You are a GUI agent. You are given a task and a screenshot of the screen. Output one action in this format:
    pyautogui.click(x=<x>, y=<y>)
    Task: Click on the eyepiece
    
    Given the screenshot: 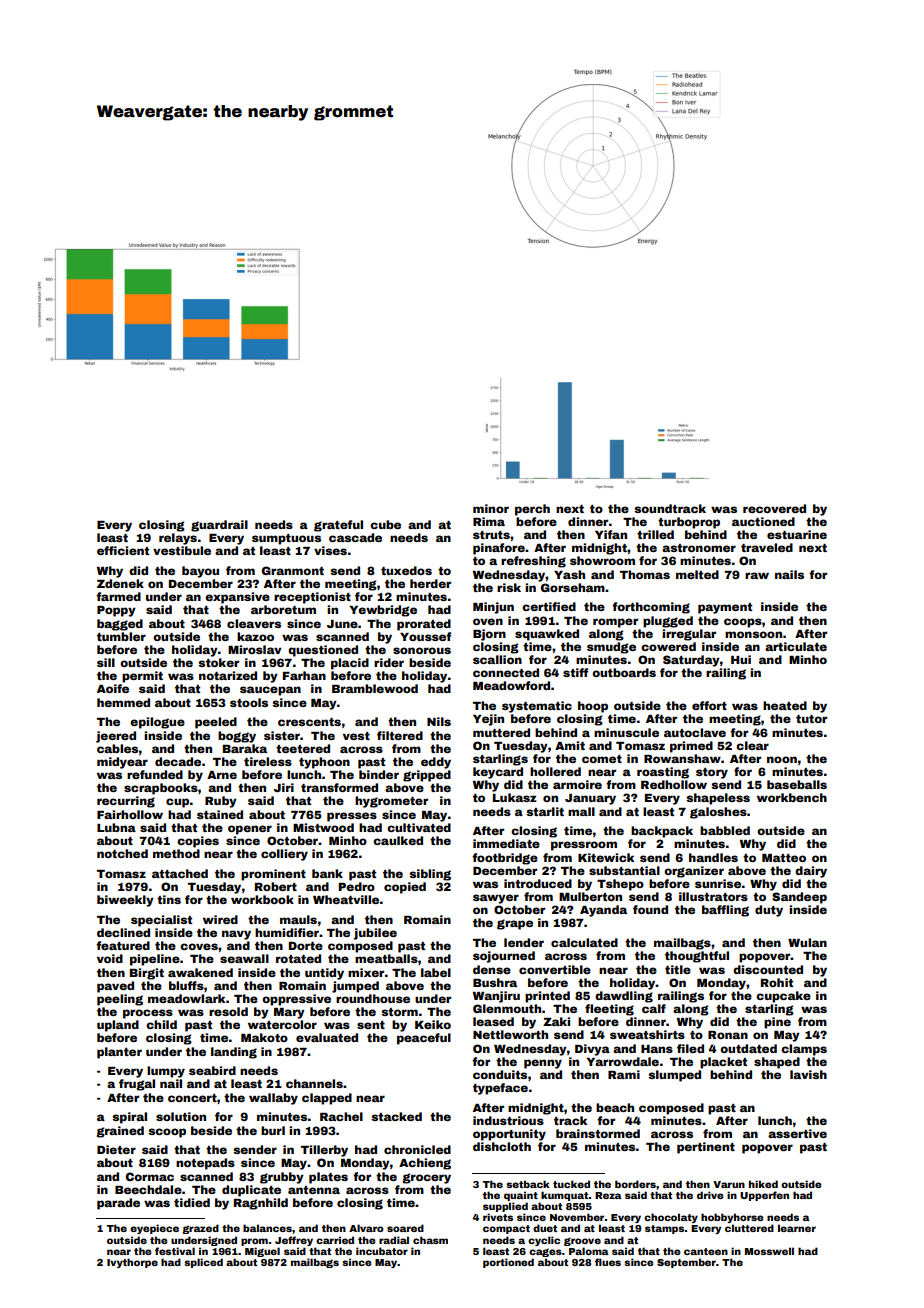 What is the action you would take?
    pyautogui.click(x=154, y=1229)
